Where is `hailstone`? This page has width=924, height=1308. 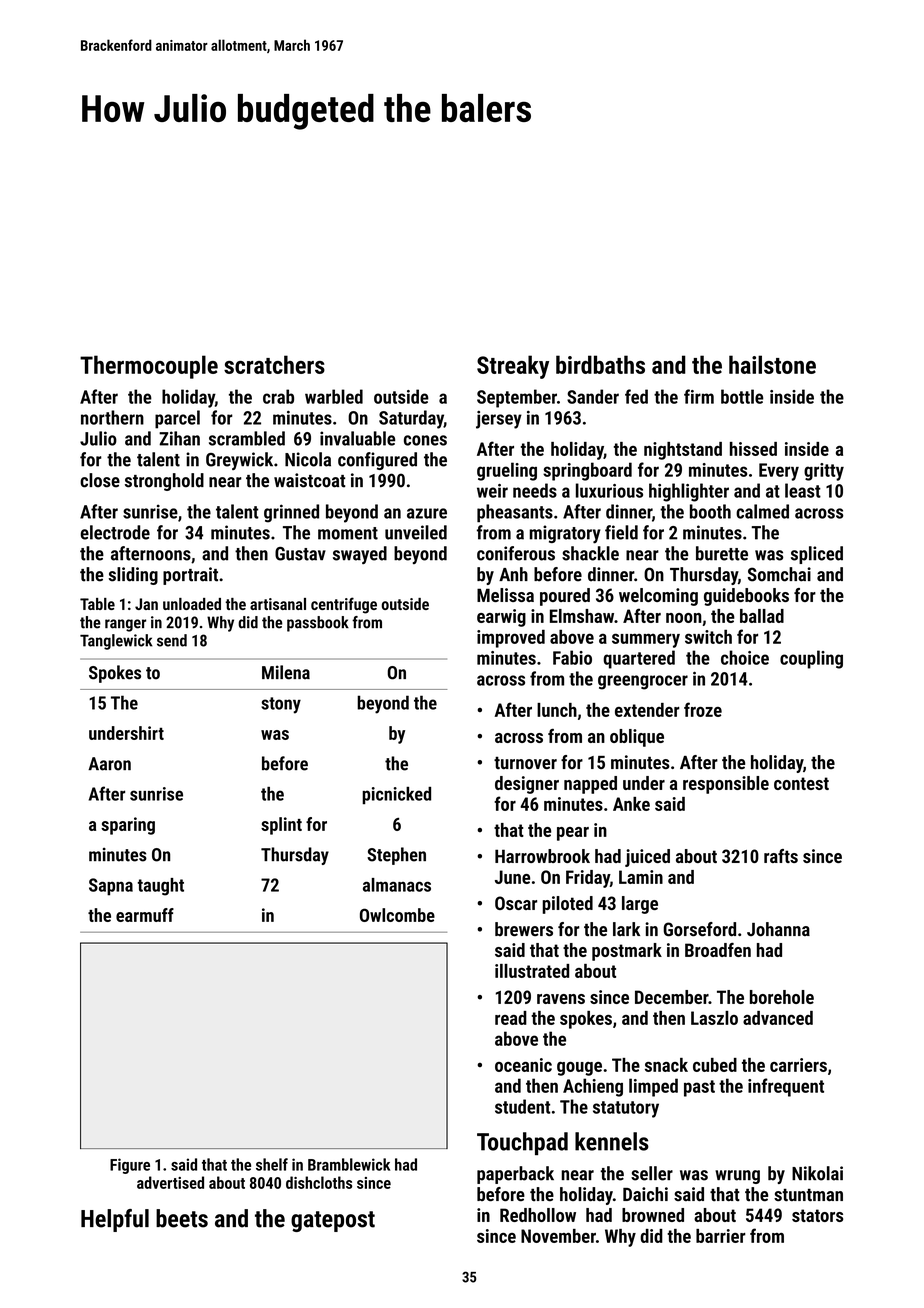
hailstone is located at coordinates (772, 364).
